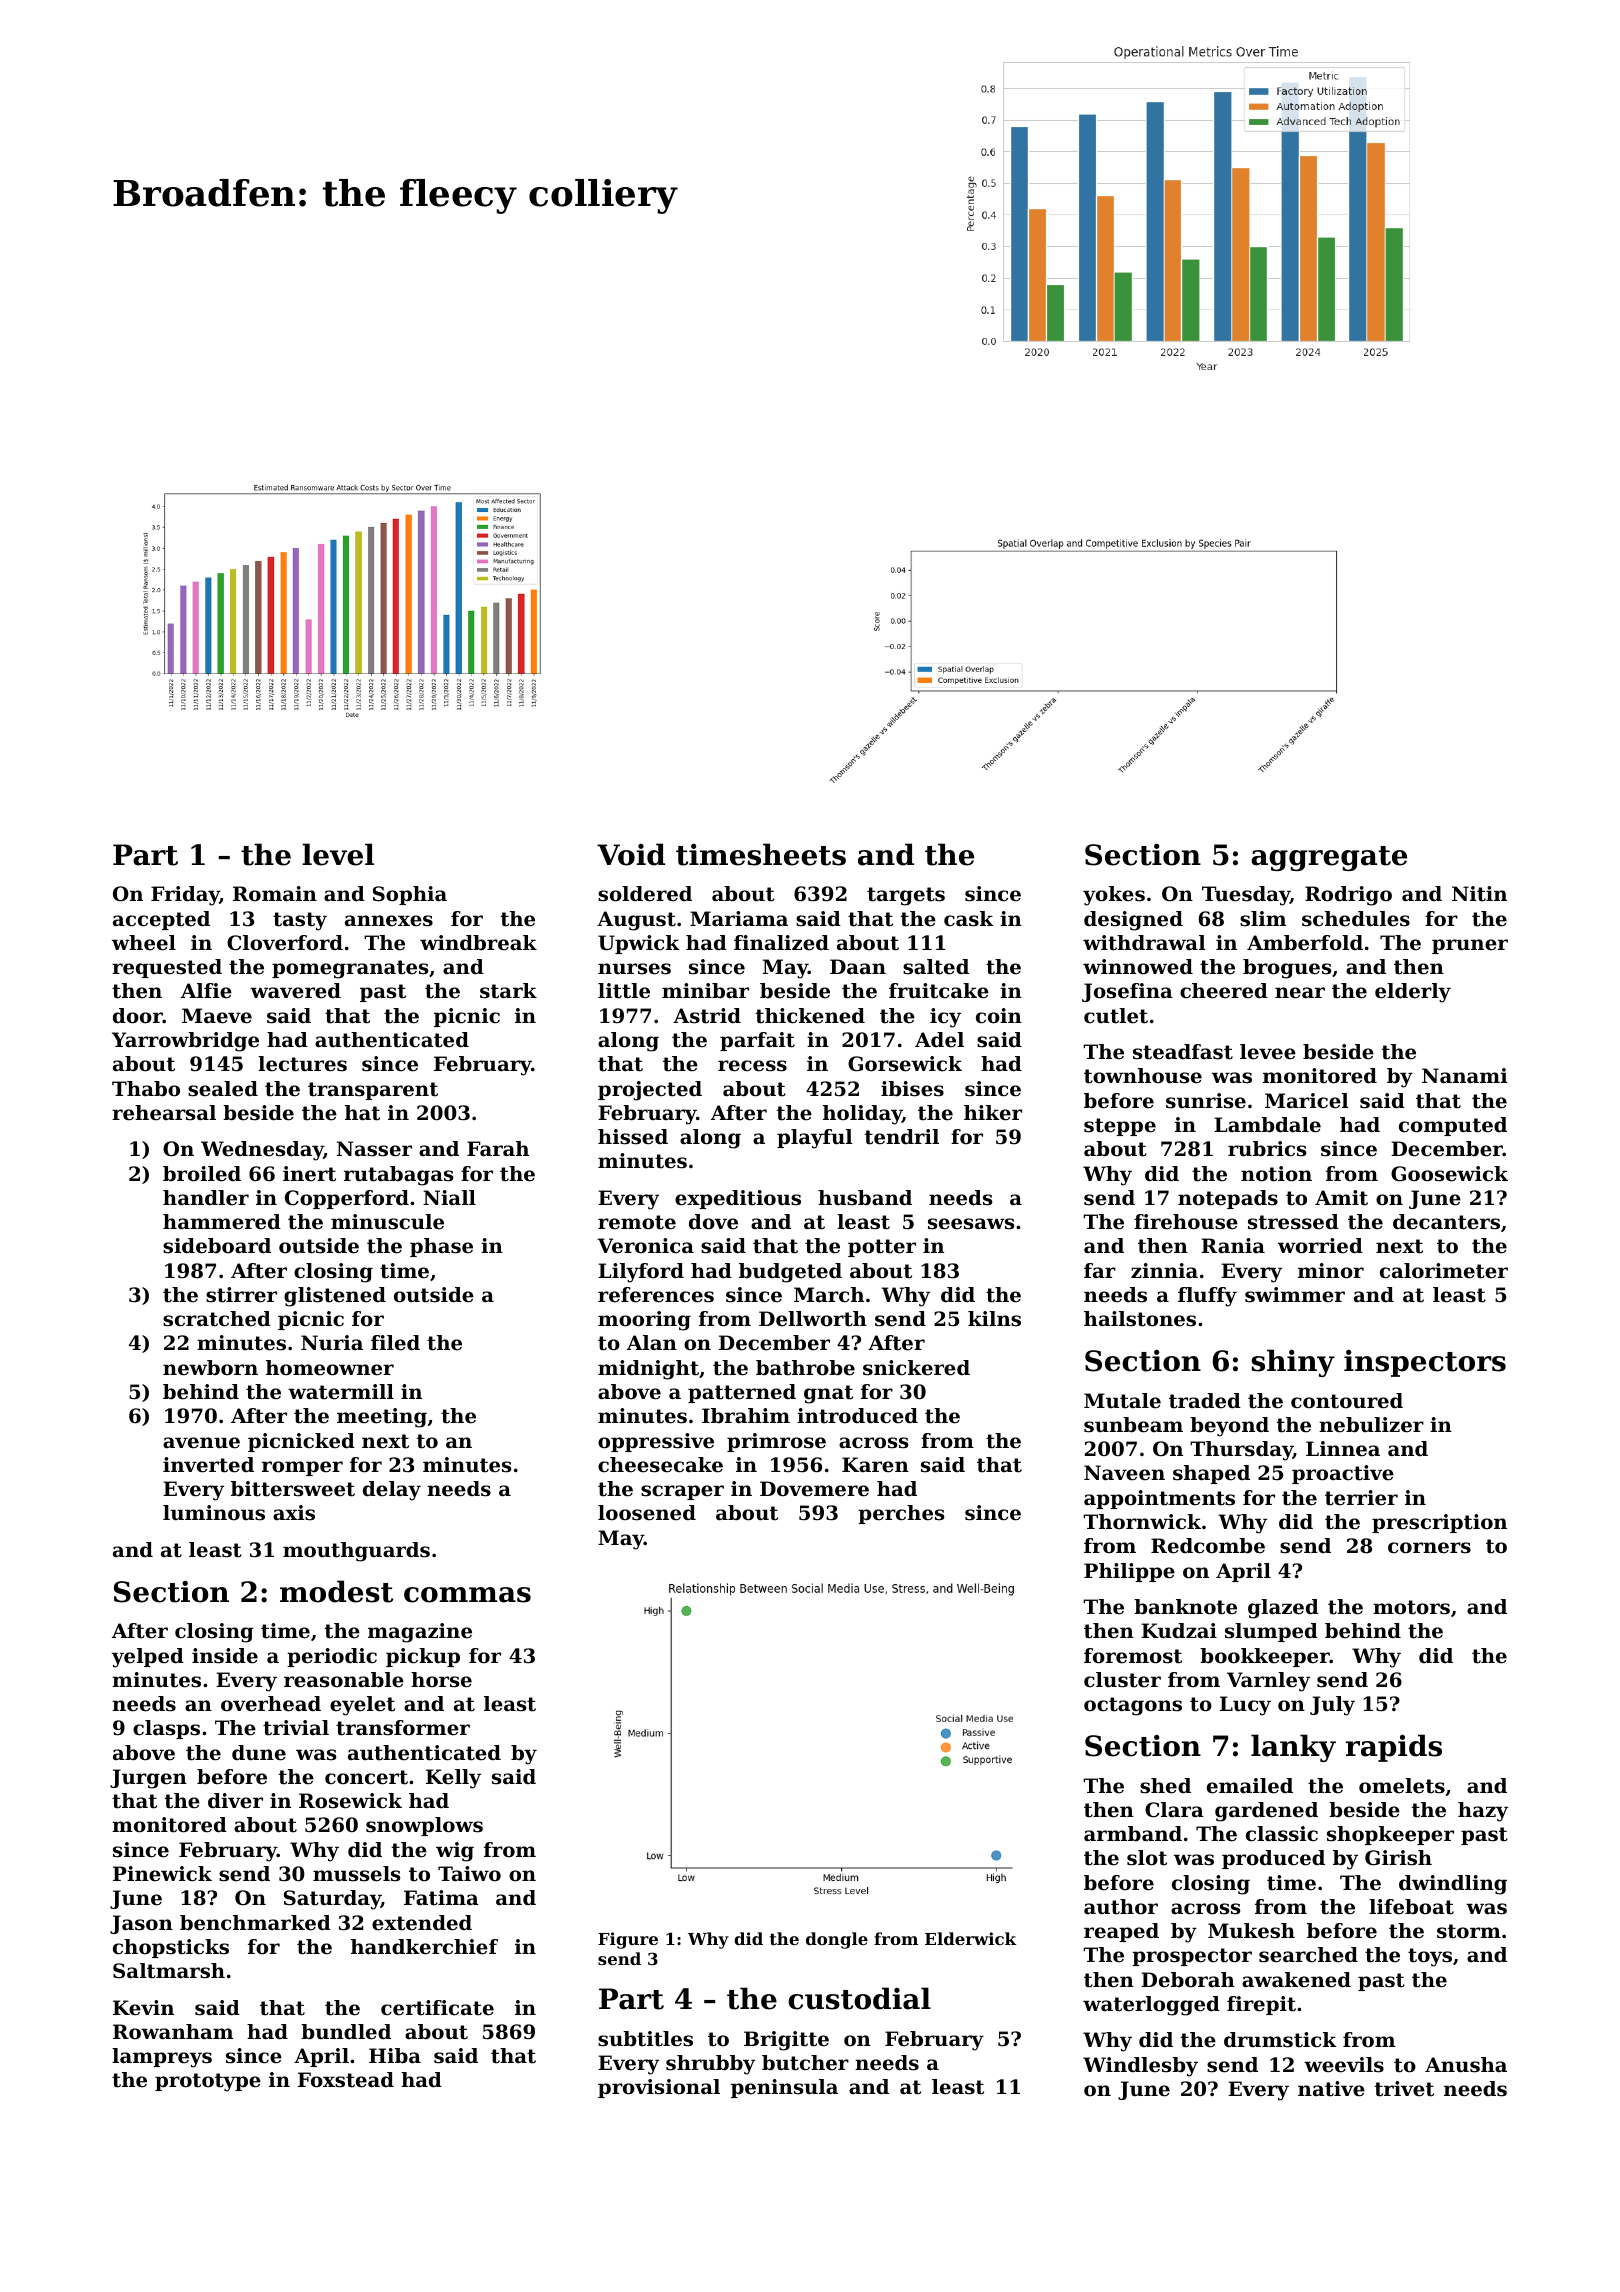 Image resolution: width=1620 pixels, height=2292 pixels. I want to click on inspectors, so click(1425, 1363).
